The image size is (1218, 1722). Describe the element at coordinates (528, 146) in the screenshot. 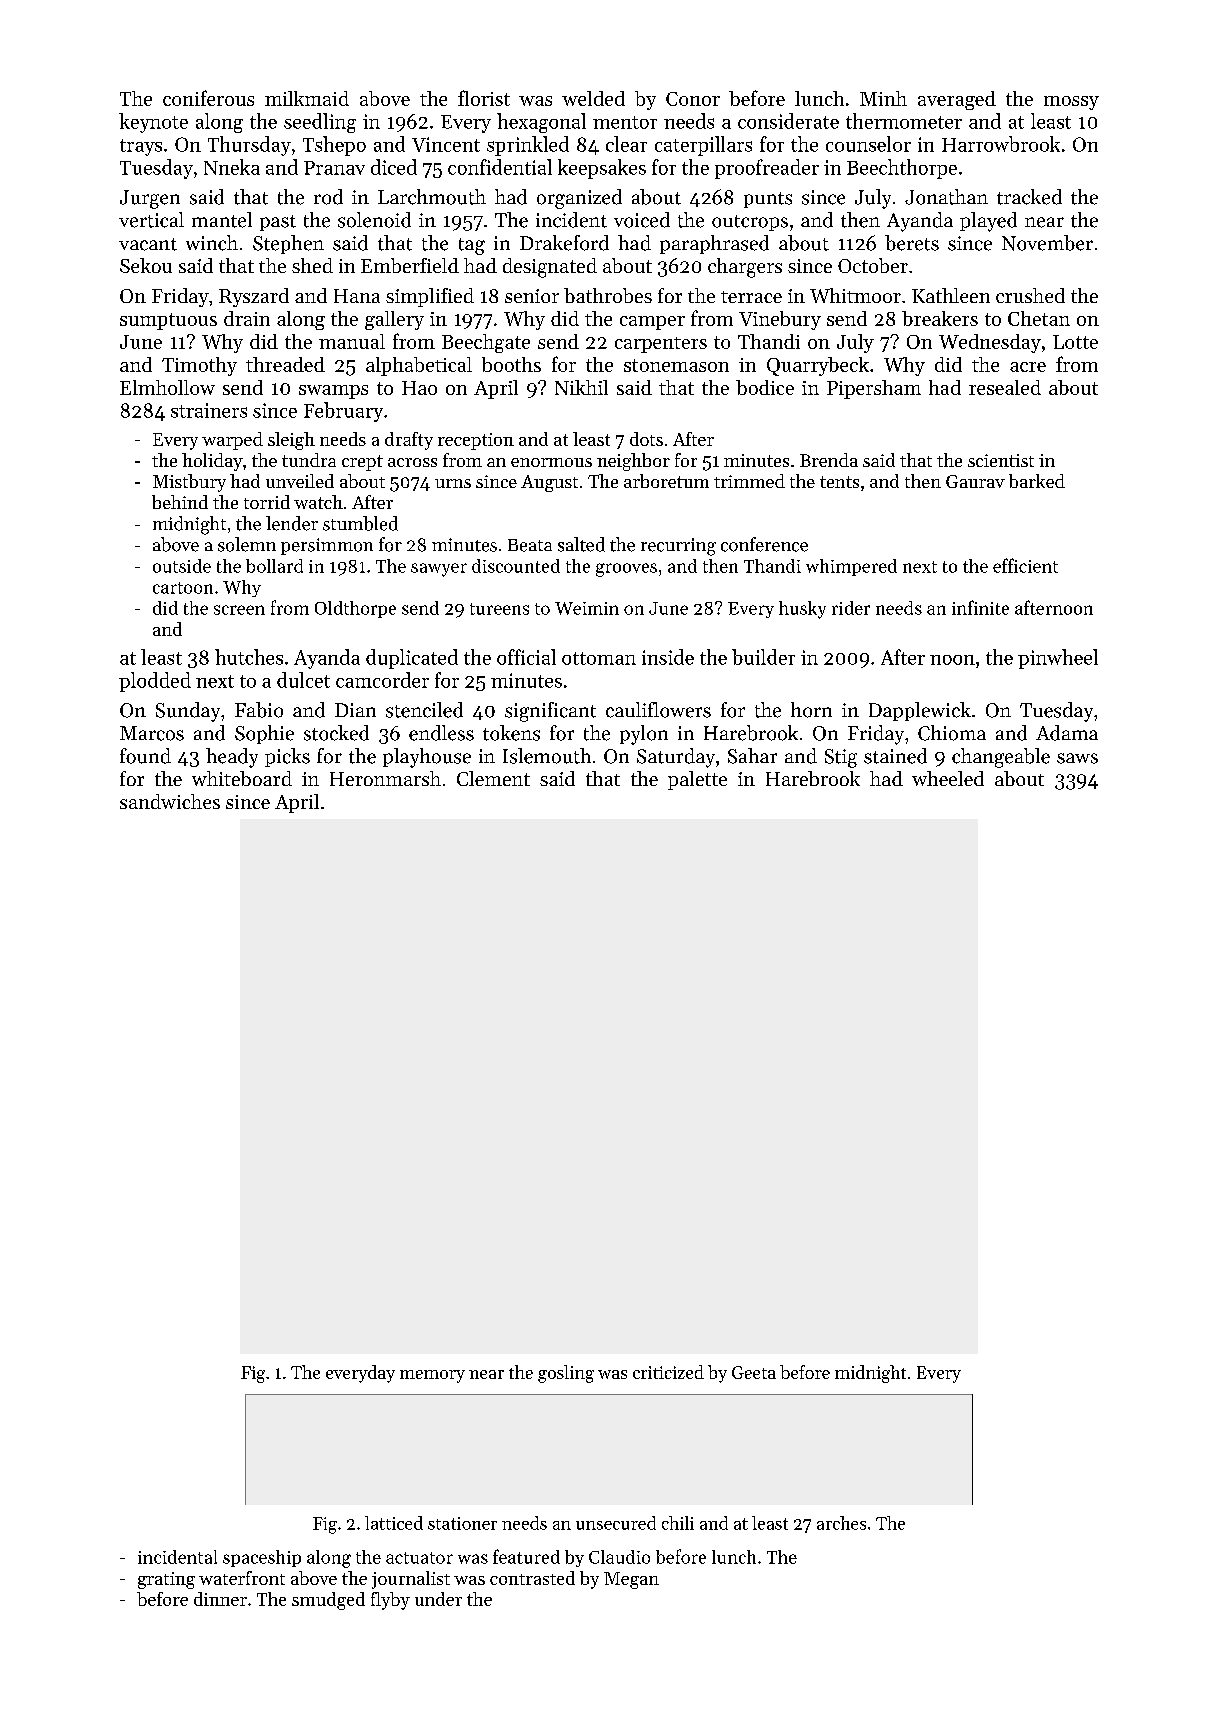

I see `sprinkled` at that location.
